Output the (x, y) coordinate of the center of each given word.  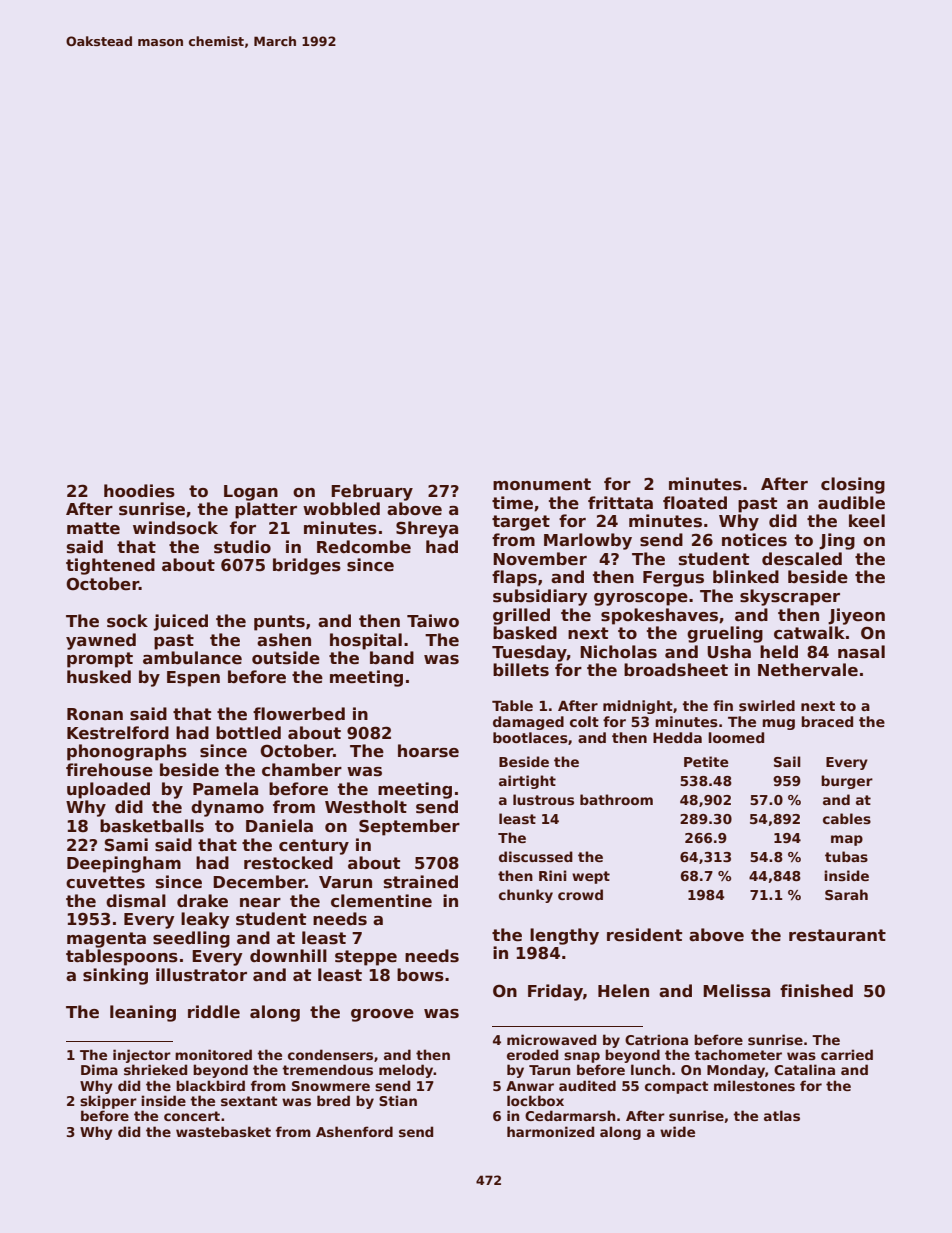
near (260, 903)
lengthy (564, 936)
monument (542, 484)
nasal (861, 652)
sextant (249, 1101)
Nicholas (618, 652)
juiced (180, 622)
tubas (846, 856)
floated (695, 503)
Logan (251, 493)
